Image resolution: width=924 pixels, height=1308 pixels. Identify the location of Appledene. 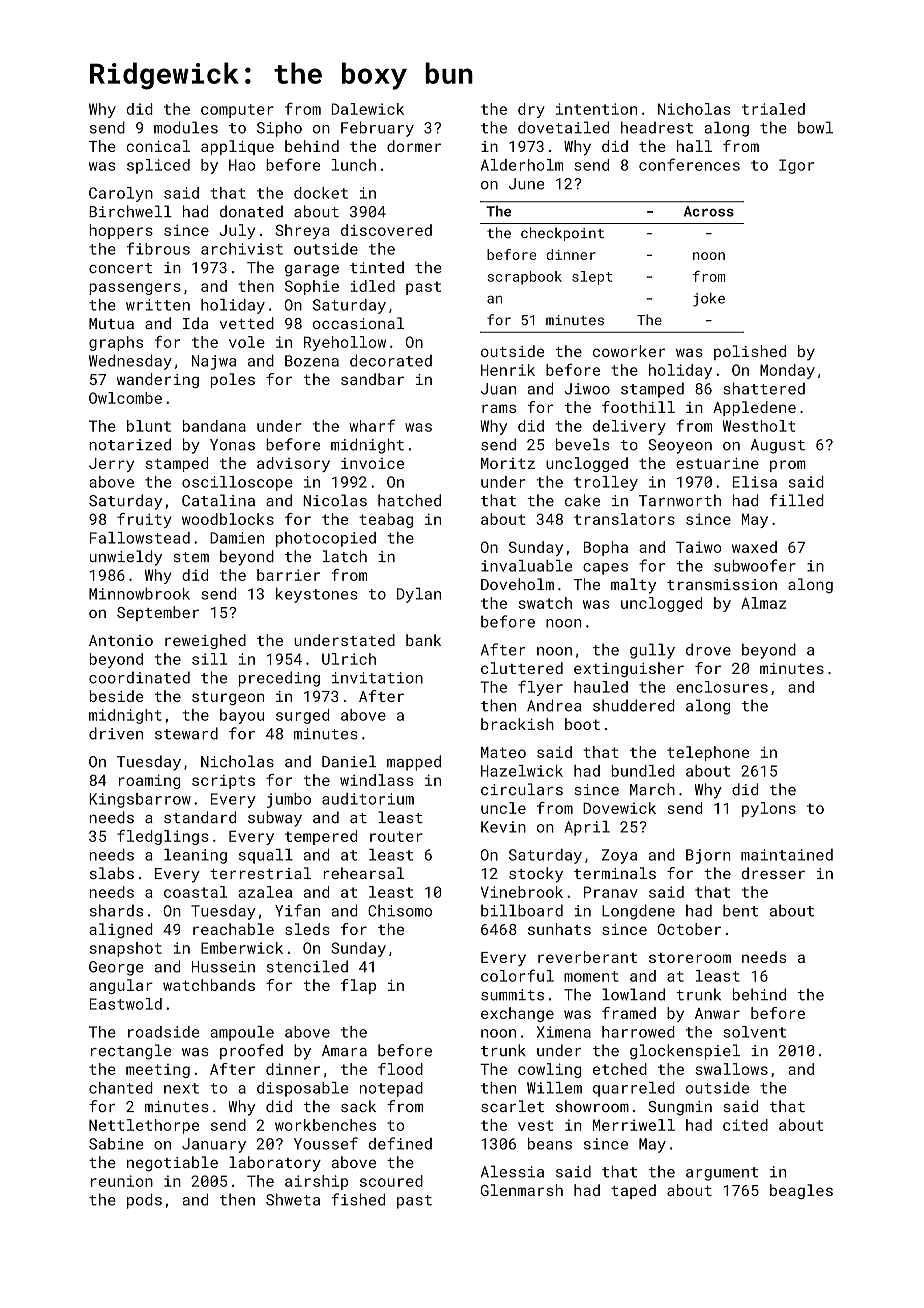
(754, 408).
